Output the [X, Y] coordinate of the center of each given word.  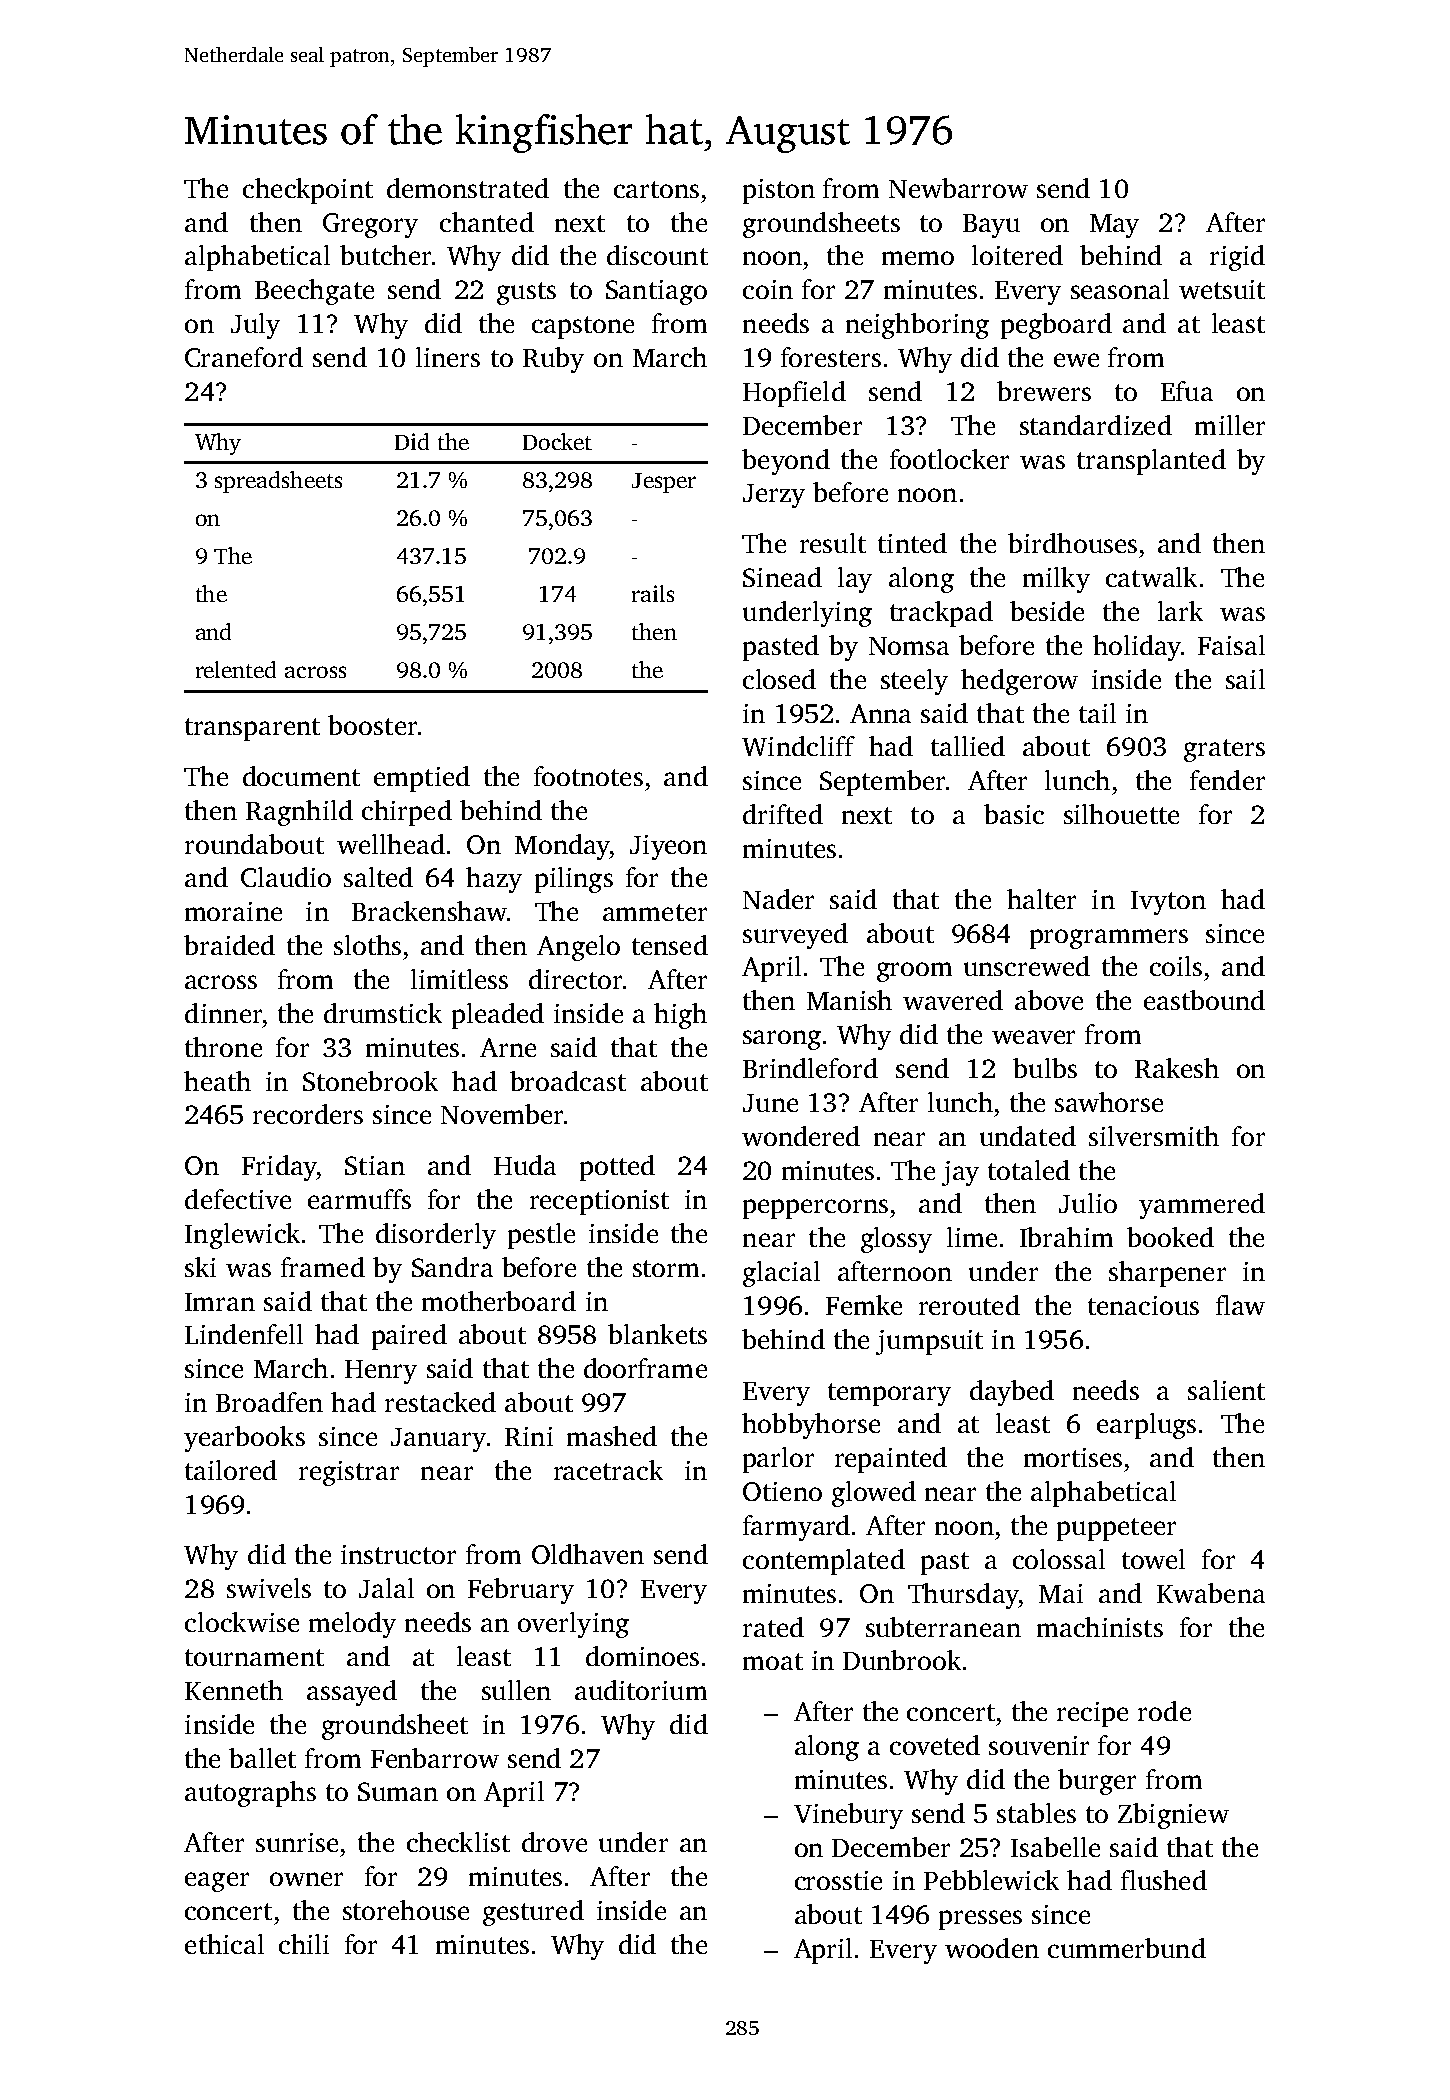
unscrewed [1027, 966]
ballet [262, 1758]
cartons [656, 189]
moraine [233, 911]
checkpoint [308, 191]
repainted [891, 1460]
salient [1226, 1390]
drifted [783, 814]
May [1114, 226]
